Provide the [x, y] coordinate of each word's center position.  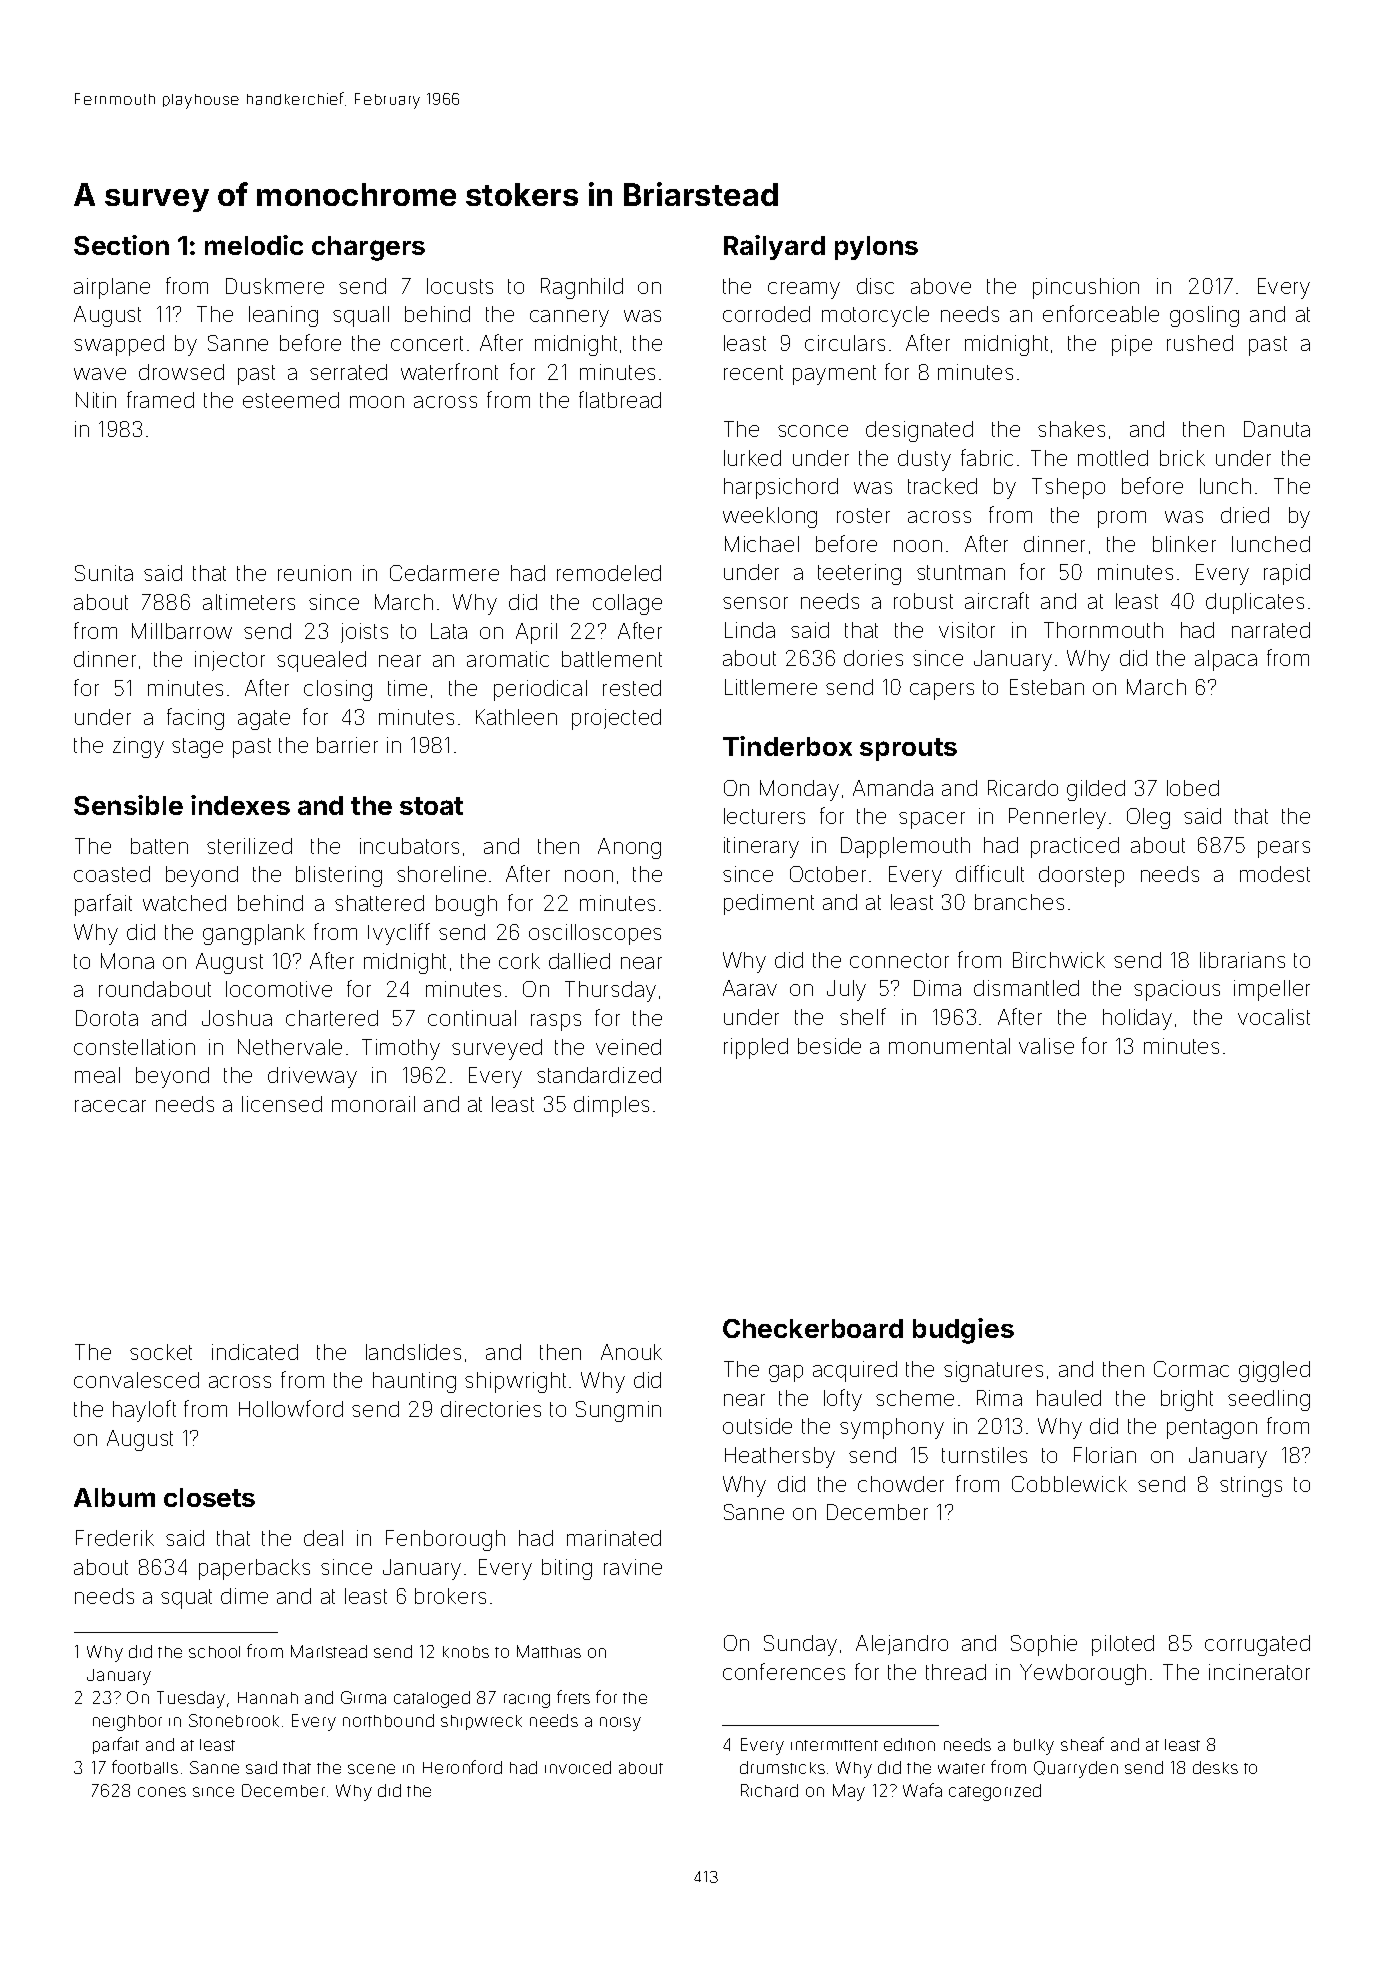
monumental [949, 1046]
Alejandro [902, 1645]
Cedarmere [444, 573]
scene [371, 1769]
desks [1215, 1767]
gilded [1096, 790]
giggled [1274, 1371]
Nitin [96, 400]
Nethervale [290, 1047]
